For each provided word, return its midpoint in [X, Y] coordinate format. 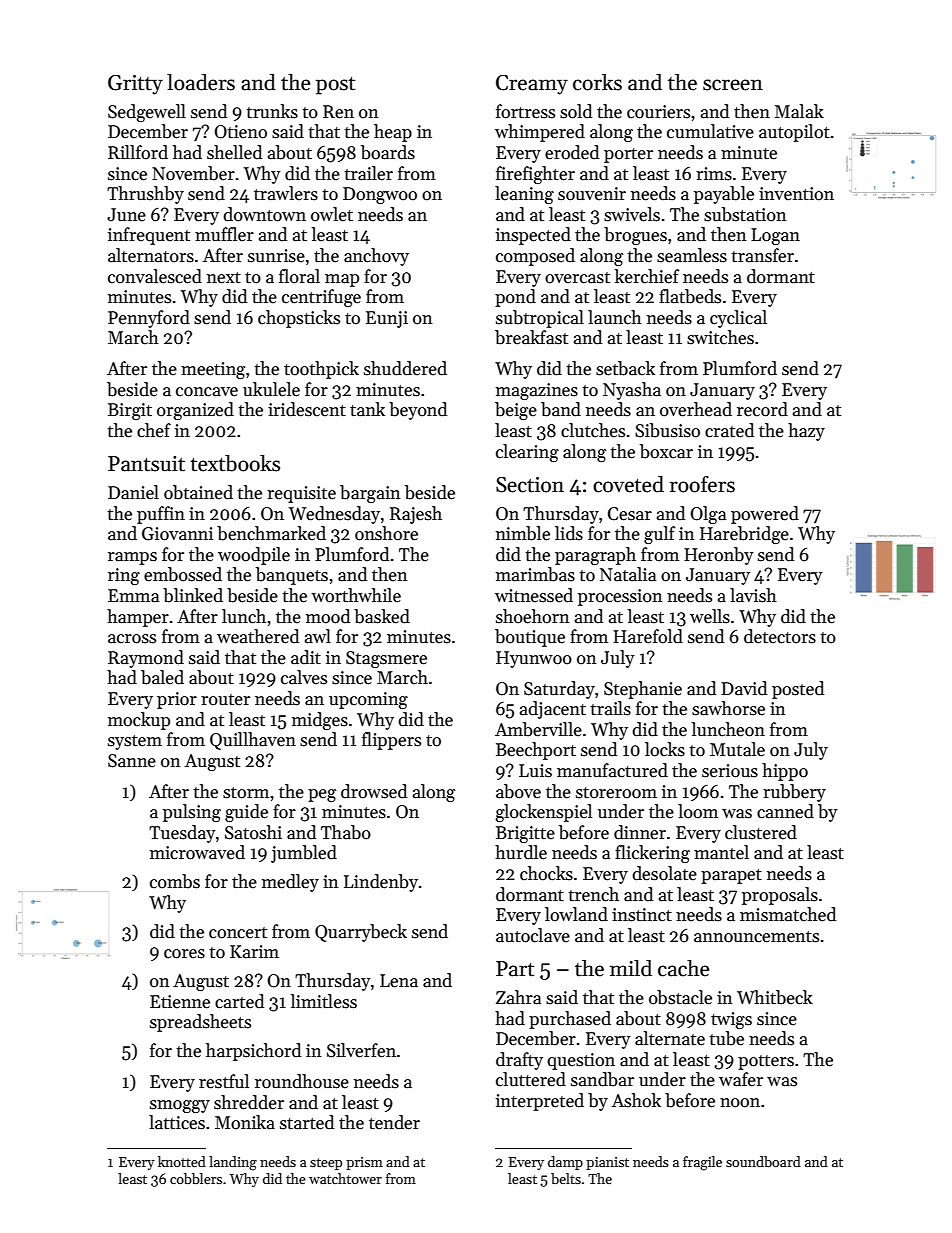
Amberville [538, 729]
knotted [182, 1161]
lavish [753, 595]
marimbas [535, 574]
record [762, 409]
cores [184, 954]
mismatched [788, 914]
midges [320, 721]
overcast [577, 278]
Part [515, 969]
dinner [640, 832]
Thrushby [145, 195]
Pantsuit [146, 464]
